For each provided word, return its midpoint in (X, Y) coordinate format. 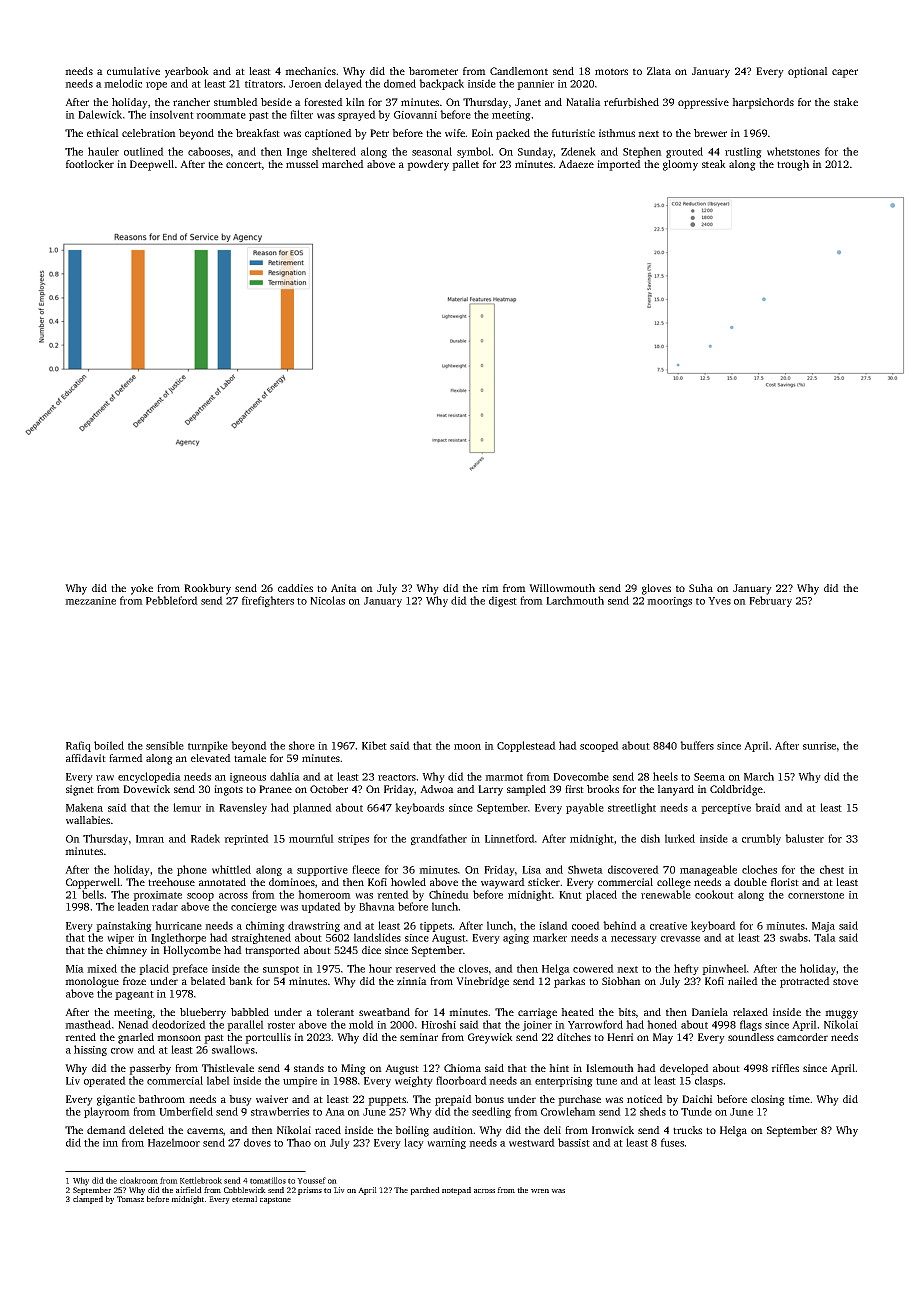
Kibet (374, 745)
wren (540, 1191)
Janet (528, 102)
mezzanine (90, 601)
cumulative (133, 71)
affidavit (86, 758)
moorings (669, 602)
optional (808, 72)
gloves (656, 589)
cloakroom (139, 1180)
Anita (344, 588)
